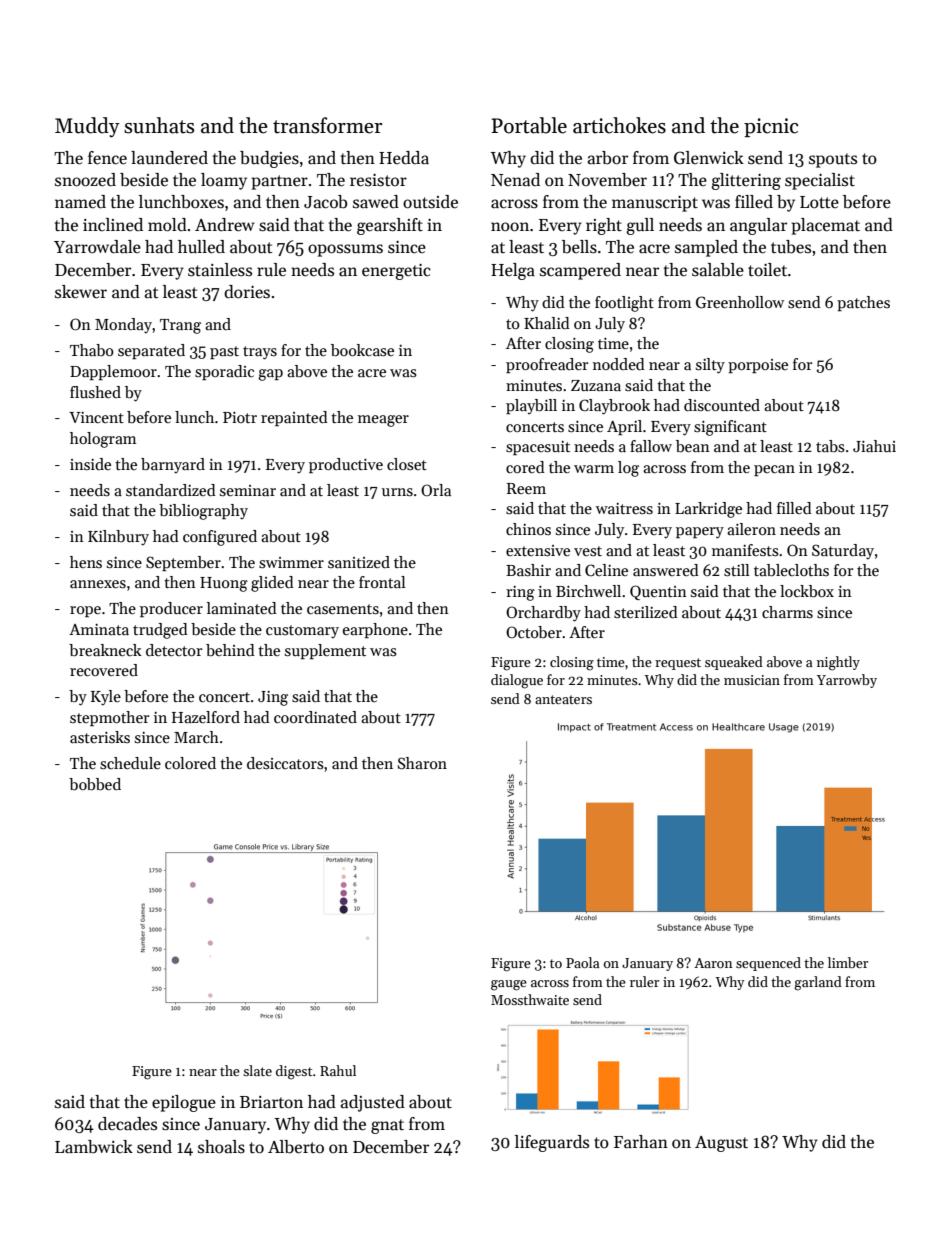 Image resolution: width=952 pixels, height=1233 pixels. I want to click on lifeguards, so click(552, 1143).
